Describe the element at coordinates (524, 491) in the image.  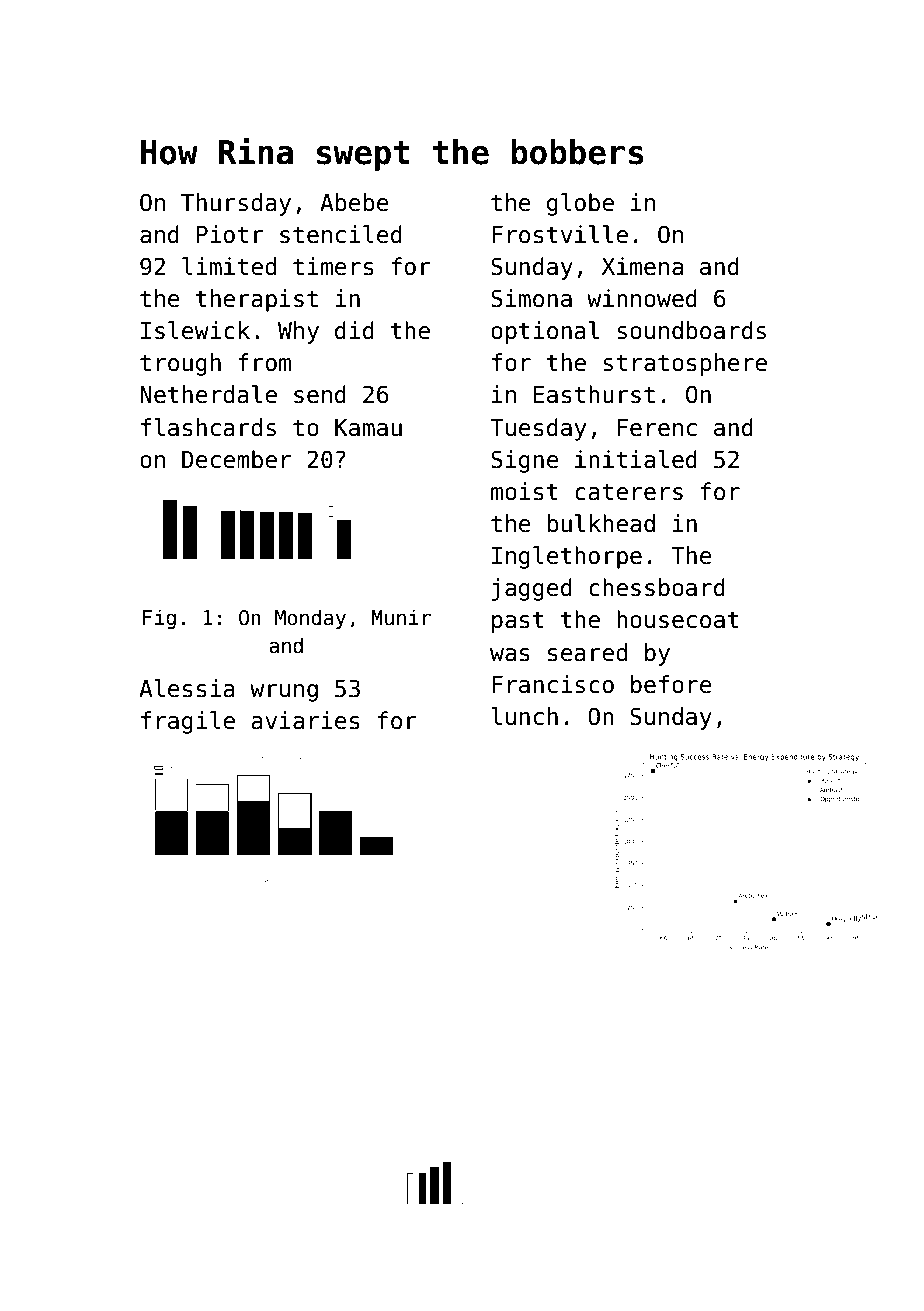
I see `moist` at that location.
